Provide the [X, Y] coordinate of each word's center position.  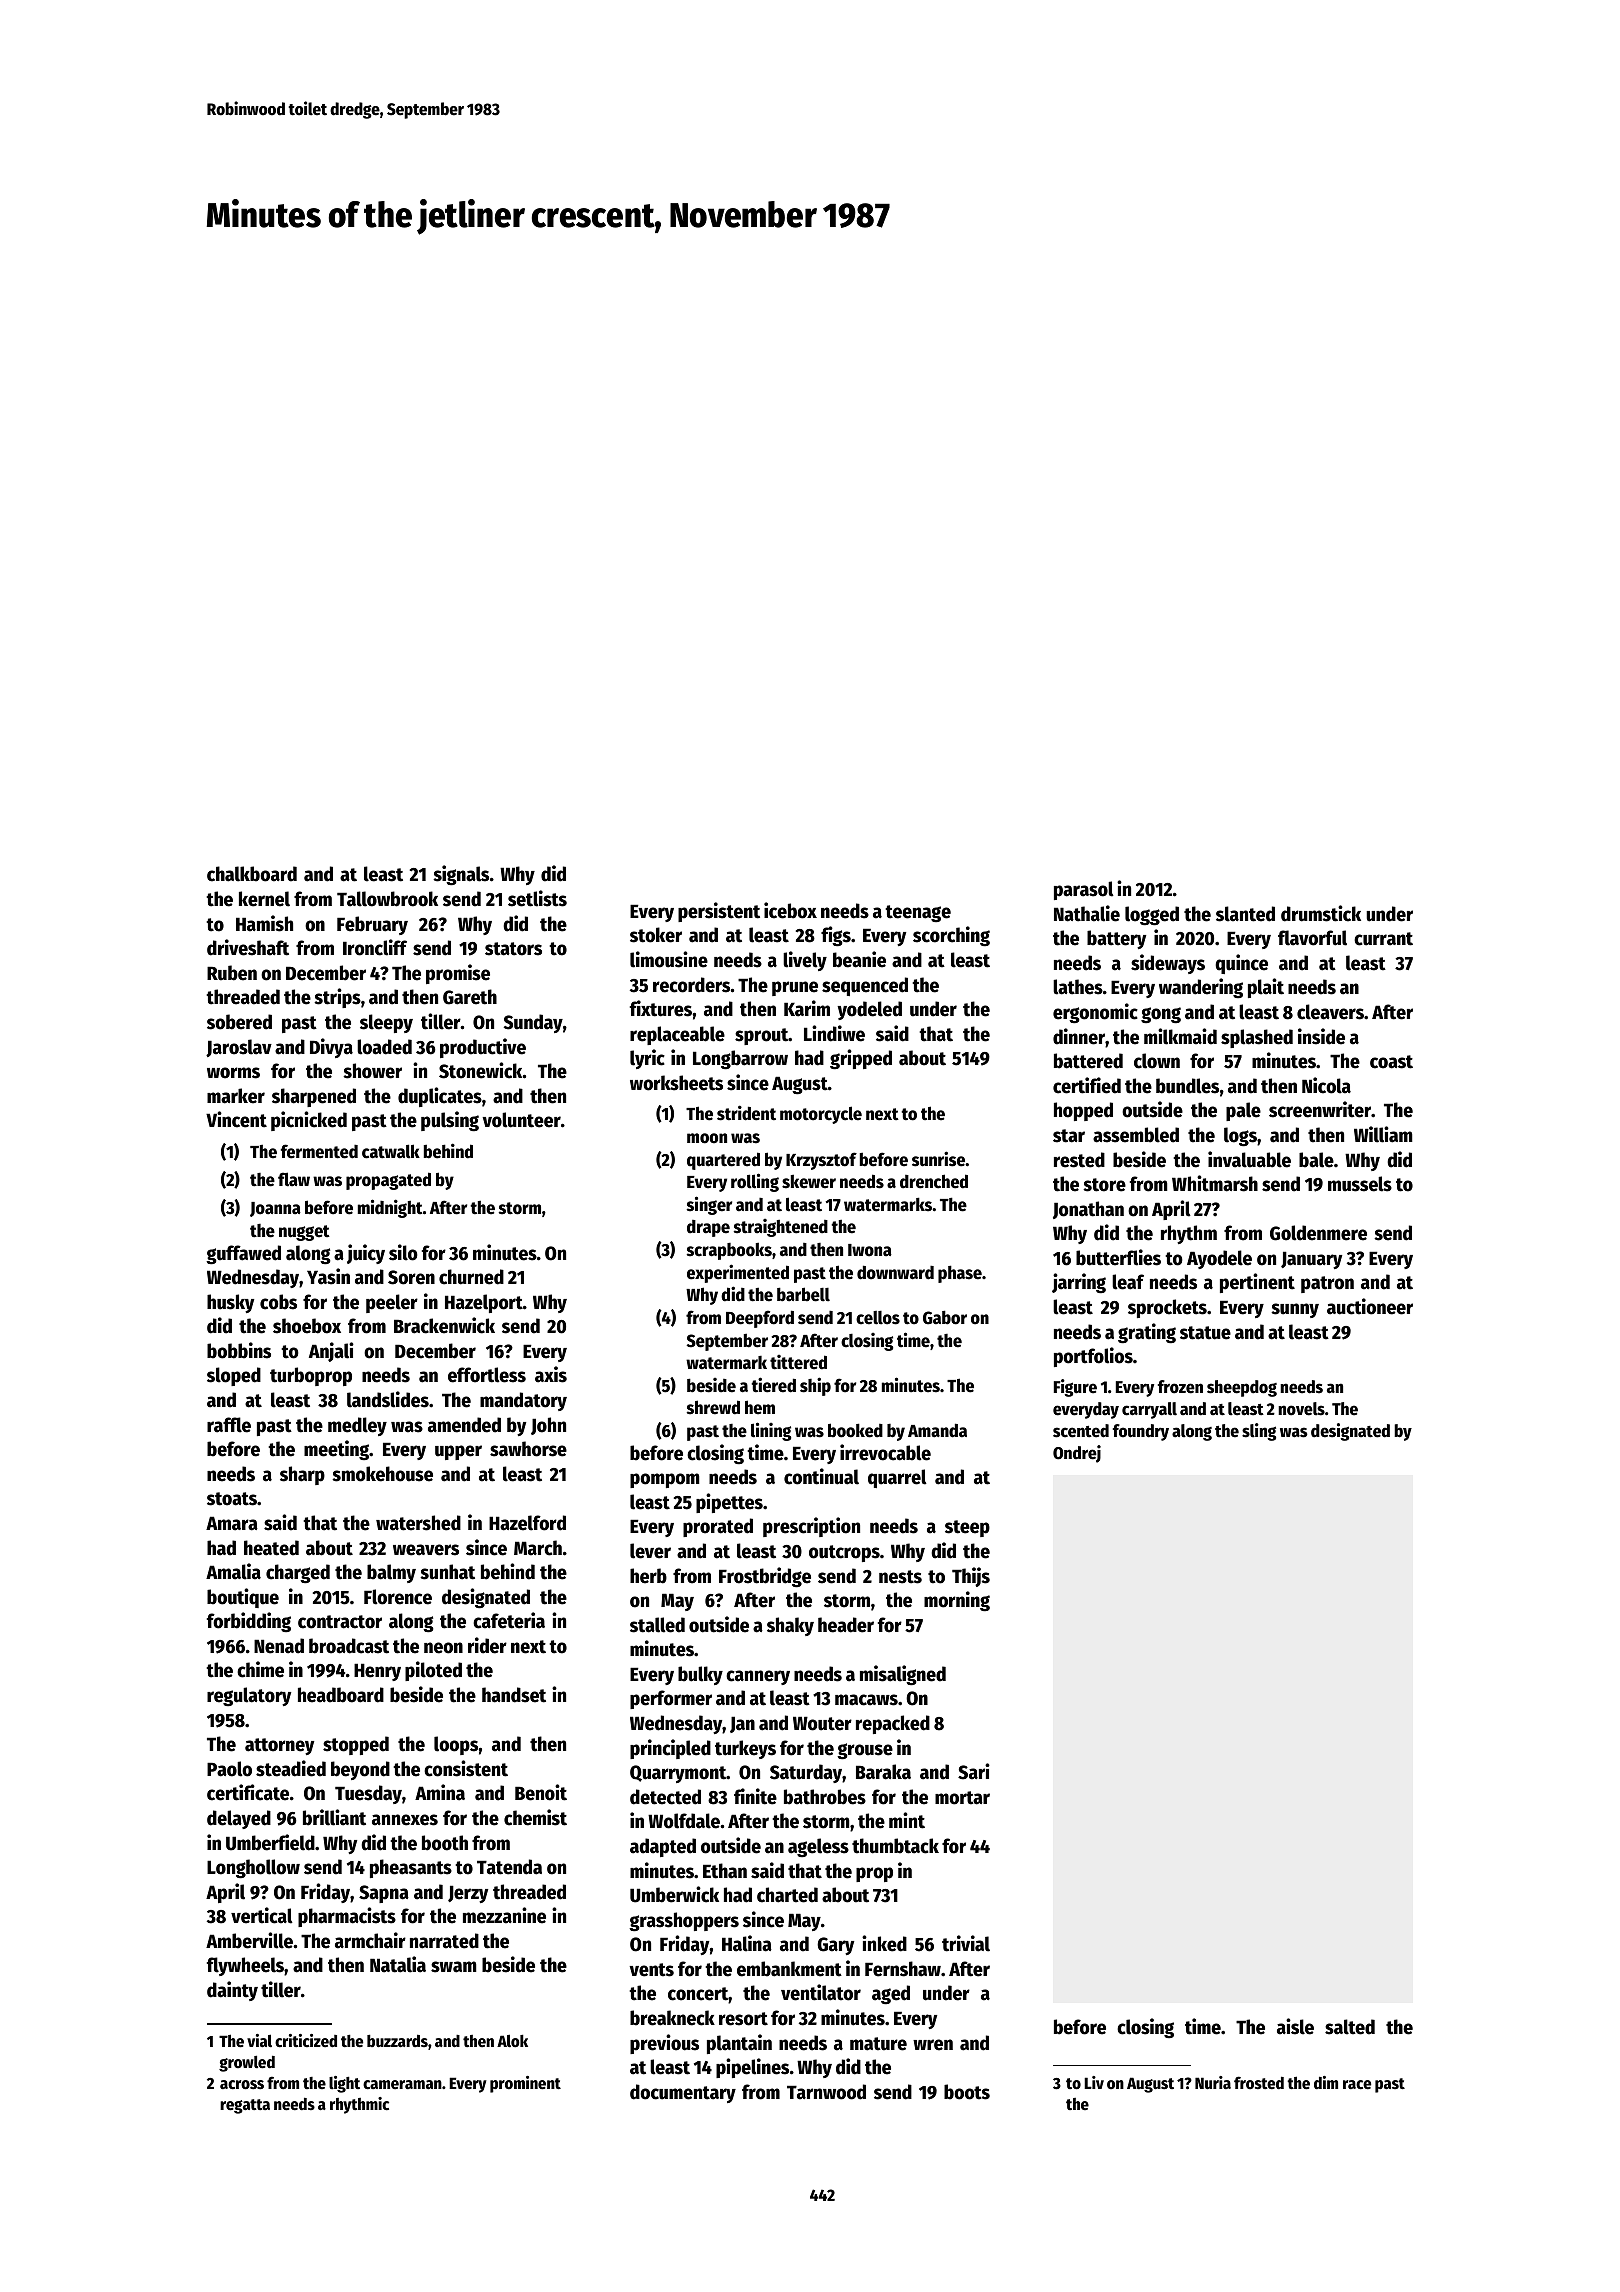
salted [1350, 2027]
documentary [683, 2093]
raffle [229, 1425]
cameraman [402, 2085]
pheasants [411, 1868]
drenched [934, 1181]
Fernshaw [903, 1969]
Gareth [470, 997]
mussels [1360, 1184]
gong [1161, 1015]
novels [1301, 1409]
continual [821, 1476]
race [1357, 2085]
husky [230, 1303]
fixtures [661, 1008]
